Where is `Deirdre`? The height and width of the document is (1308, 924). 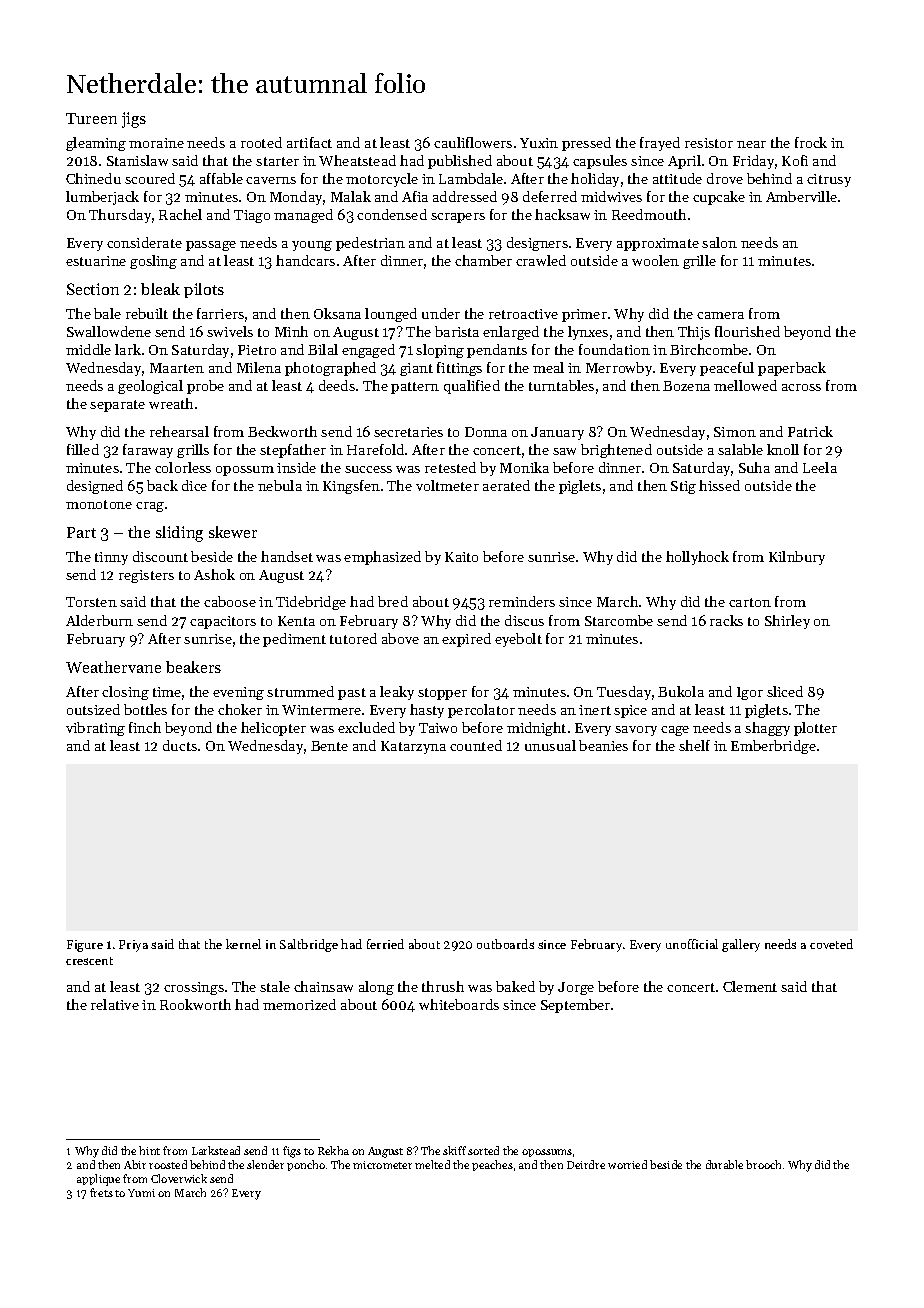
Deirdre is located at coordinates (586, 1164).
